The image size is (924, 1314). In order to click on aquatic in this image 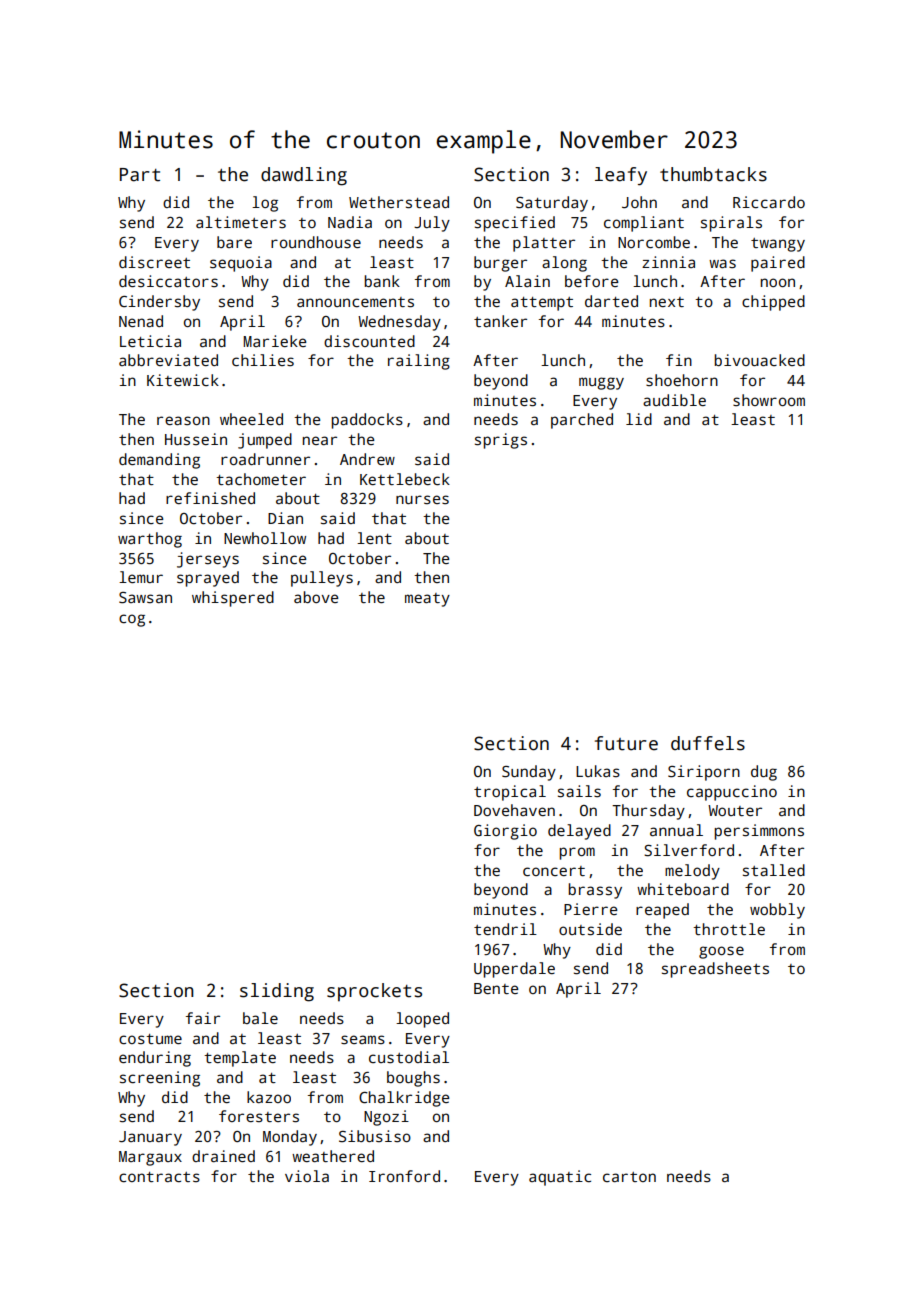, I will do `click(560, 1178)`.
